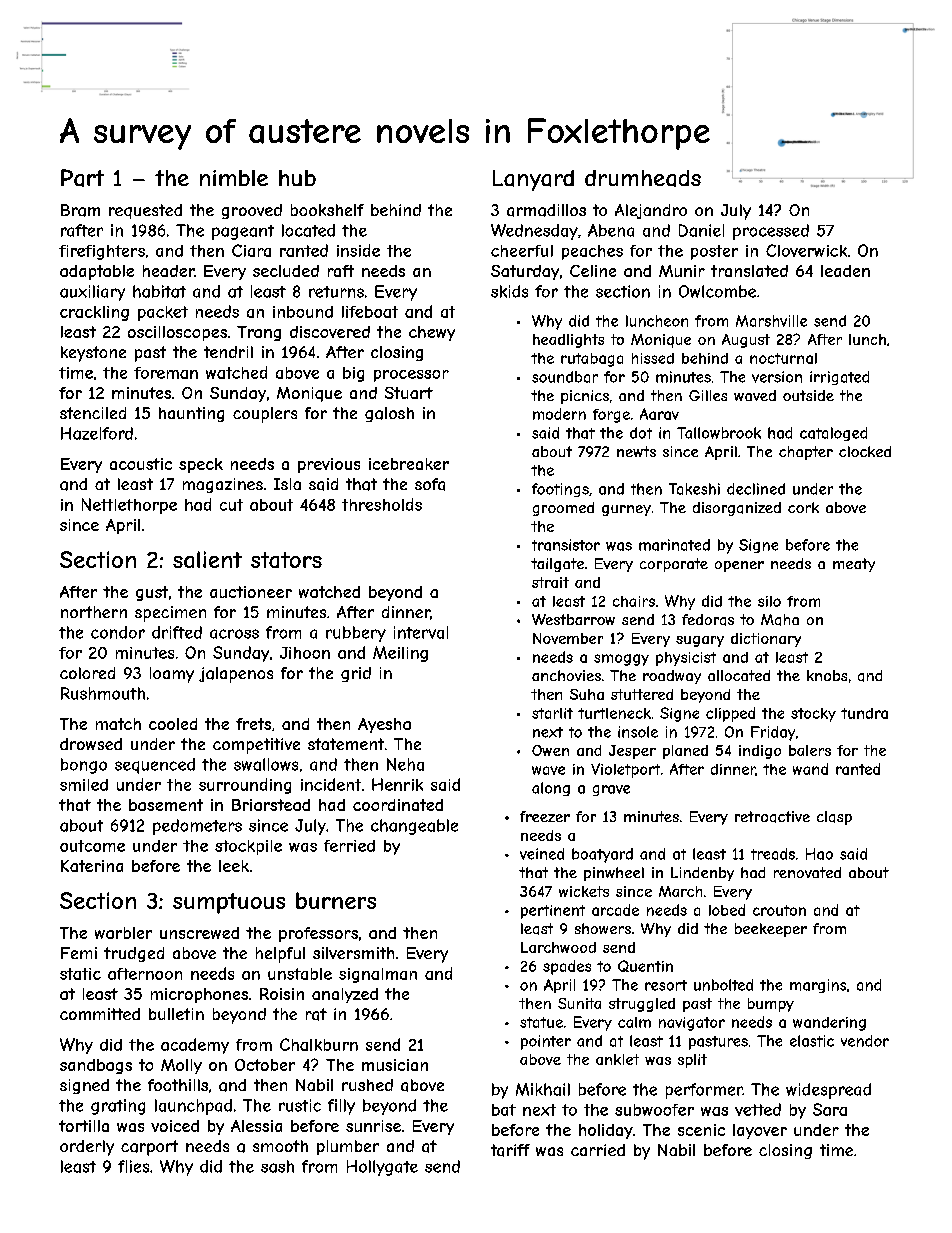 The image size is (952, 1233). What do you see at coordinates (522, 251) in the page?
I see `cheerful` at bounding box center [522, 251].
